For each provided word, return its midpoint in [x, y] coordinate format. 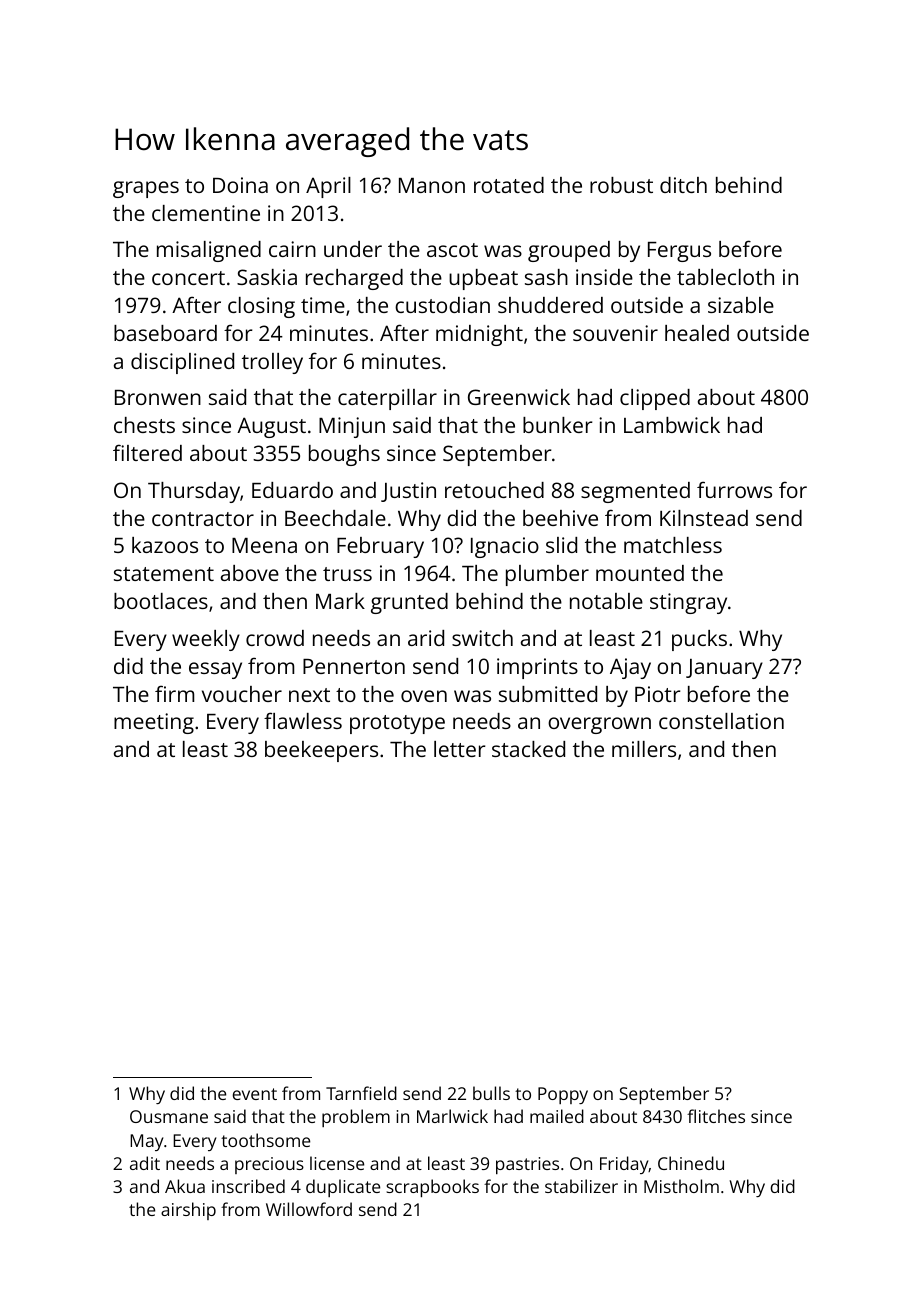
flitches [716, 1116]
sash [546, 277]
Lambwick [672, 425]
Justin [408, 492]
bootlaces [161, 601]
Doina [240, 185]
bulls [491, 1093]
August [271, 427]
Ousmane [169, 1116]
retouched [494, 490]
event [255, 1094]
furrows [734, 489]
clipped [655, 399]
